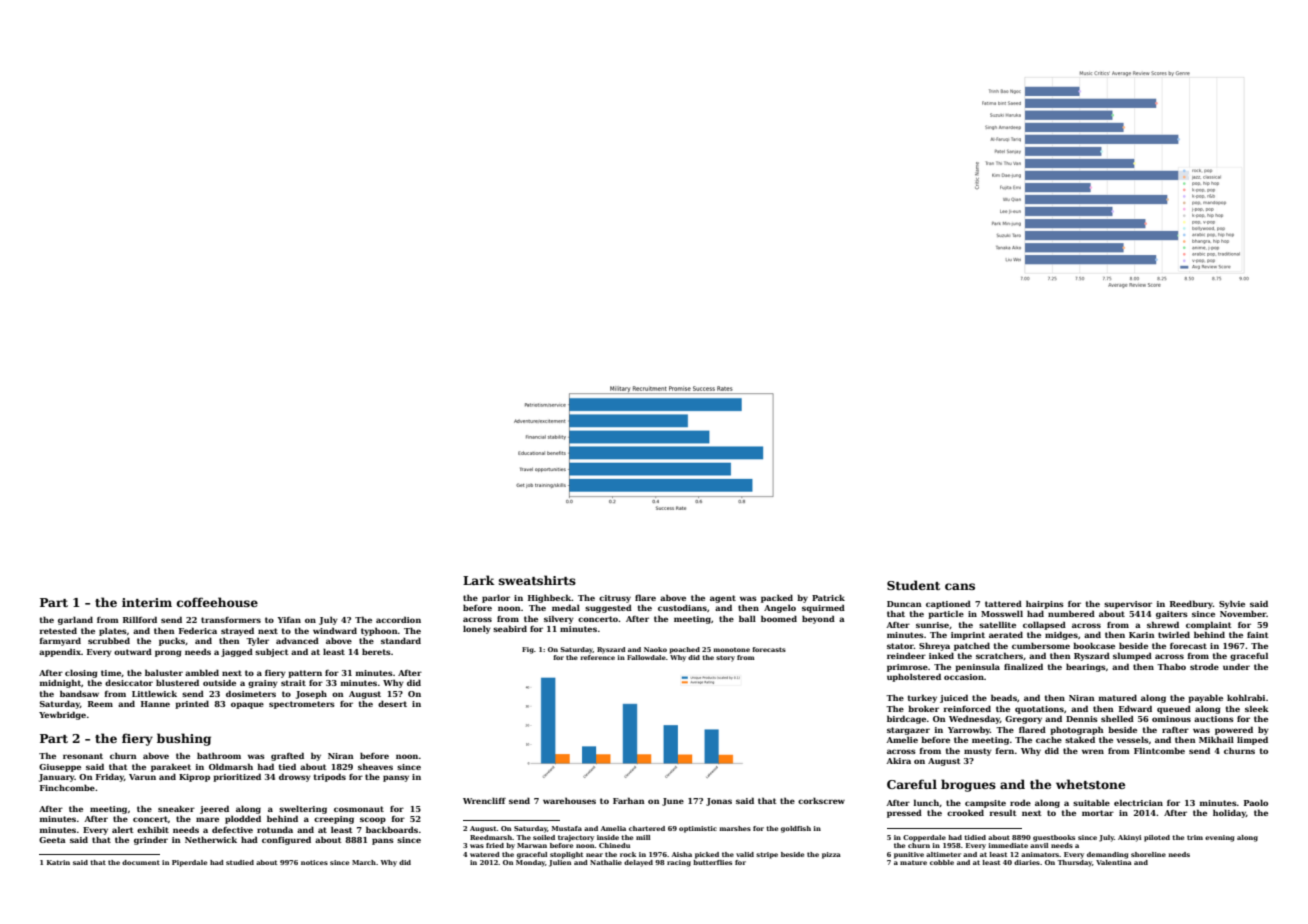 The image size is (1308, 924). What do you see at coordinates (392, 703) in the document?
I see `desert` at bounding box center [392, 703].
